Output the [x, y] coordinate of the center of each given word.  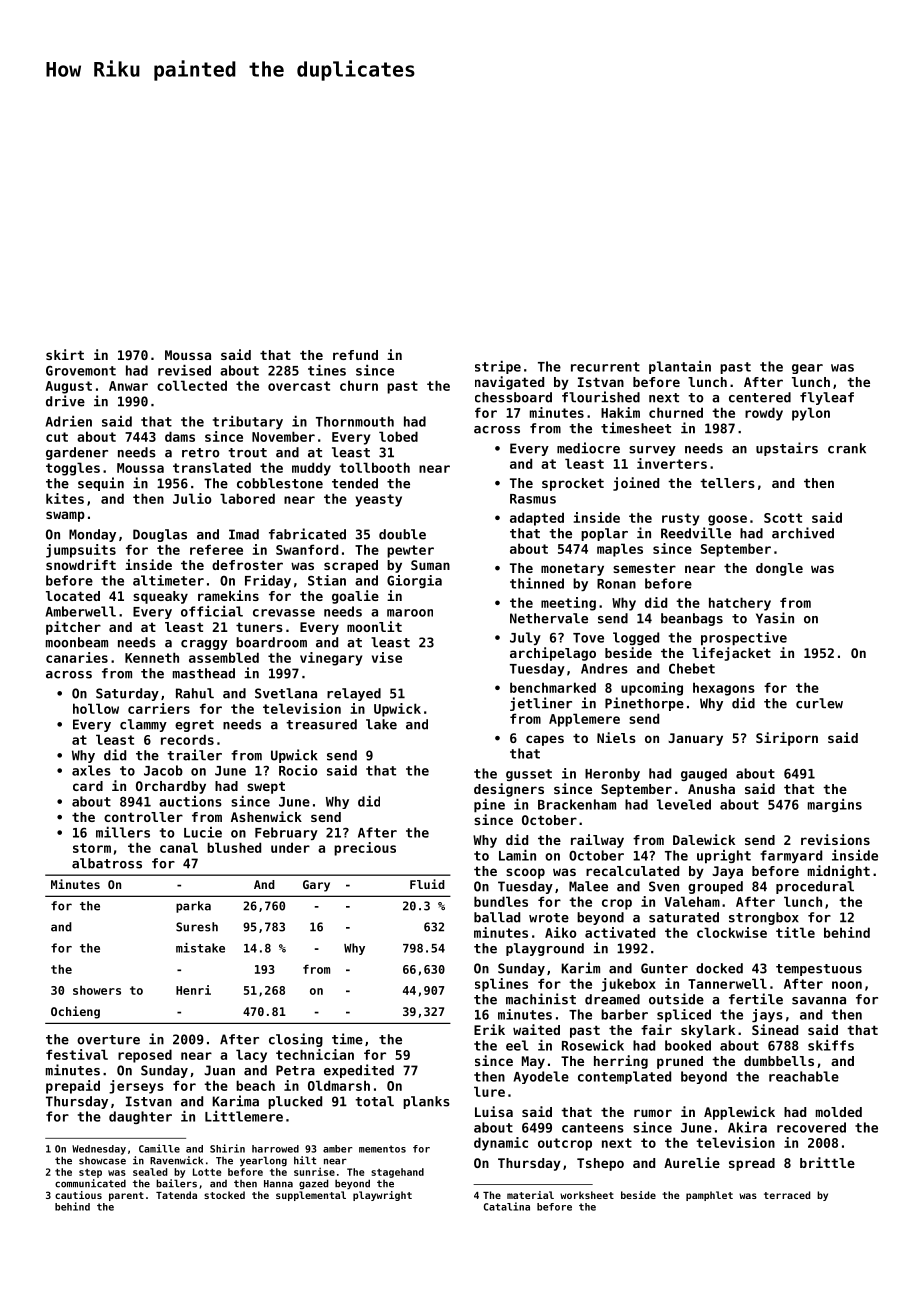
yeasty [379, 500]
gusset [529, 775]
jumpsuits [81, 551]
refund [355, 355]
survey [652, 451]
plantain [680, 367]
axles [91, 770]
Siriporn [787, 739]
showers [97, 990]
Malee [588, 886]
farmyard [791, 856]
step [90, 1173]
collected [192, 385]
